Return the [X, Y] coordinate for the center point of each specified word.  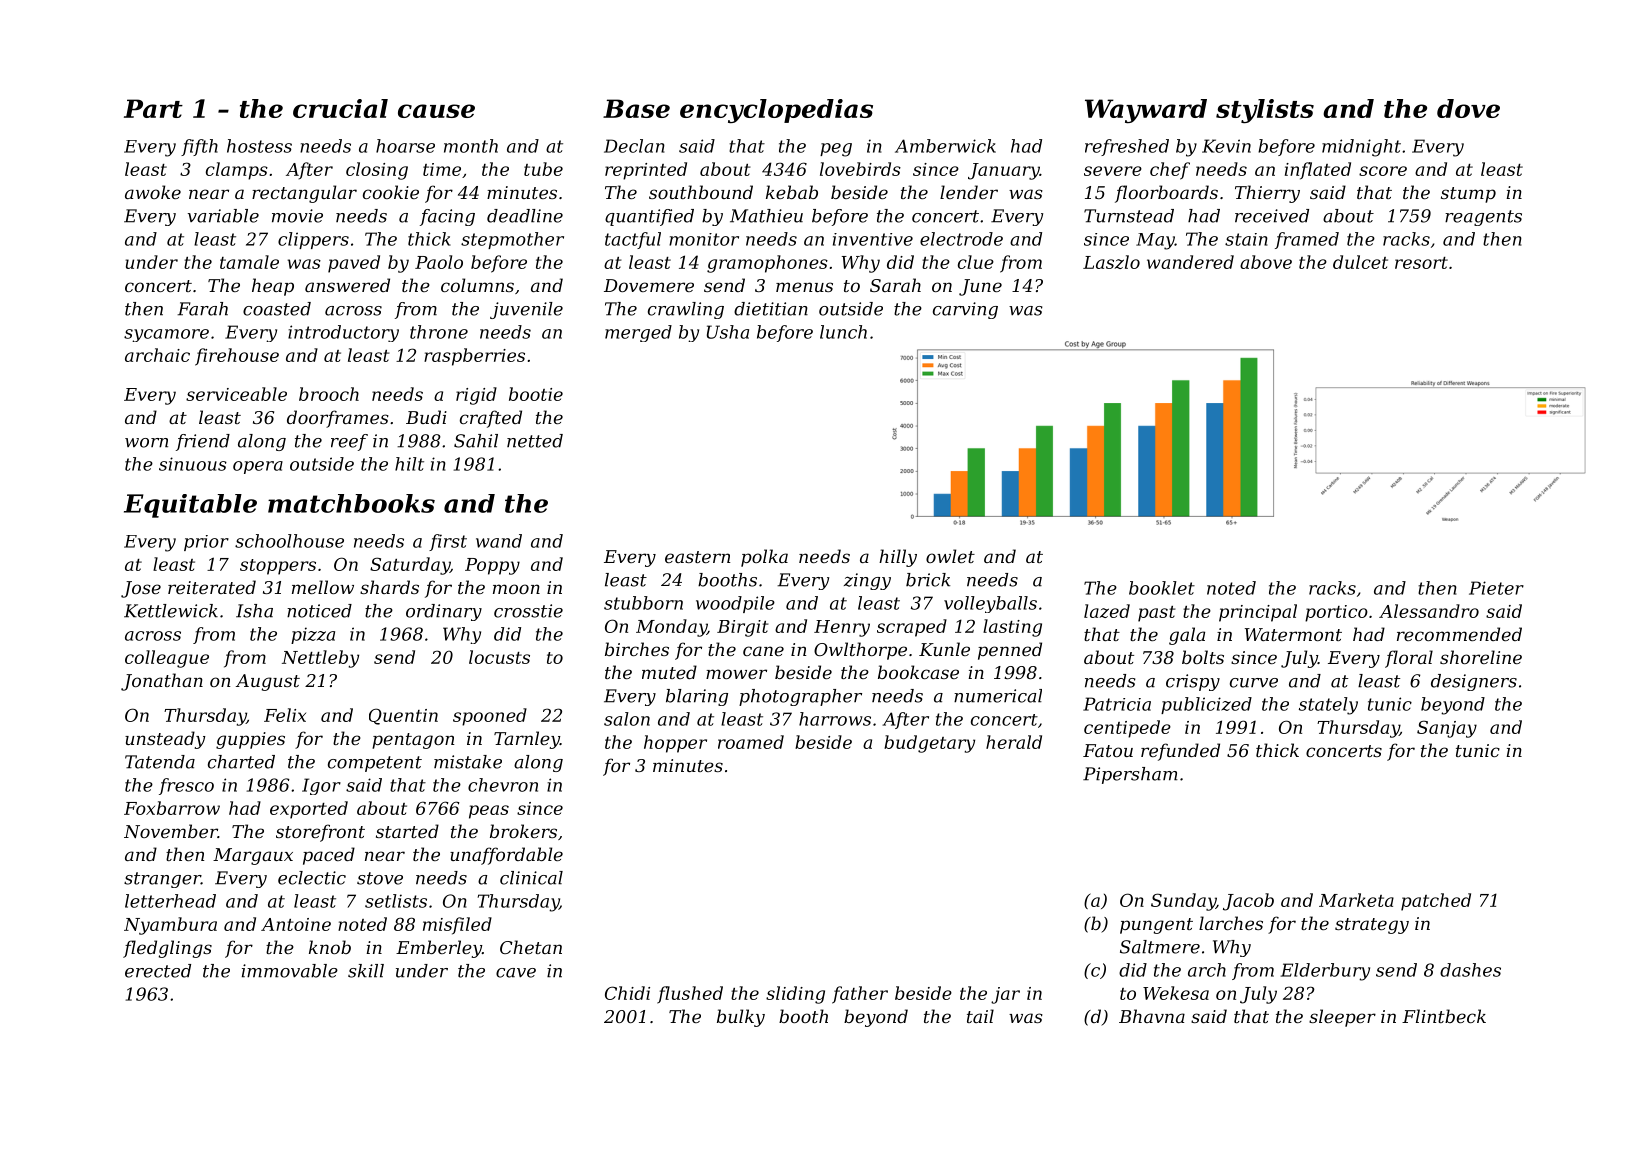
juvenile [526, 310]
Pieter [1496, 588]
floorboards [1166, 194]
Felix [285, 715]
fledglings [167, 949]
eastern [697, 557]
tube [543, 169]
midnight [1361, 148]
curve [1254, 683]
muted [669, 672]
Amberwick [945, 146]
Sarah [895, 285]
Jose [141, 589]
